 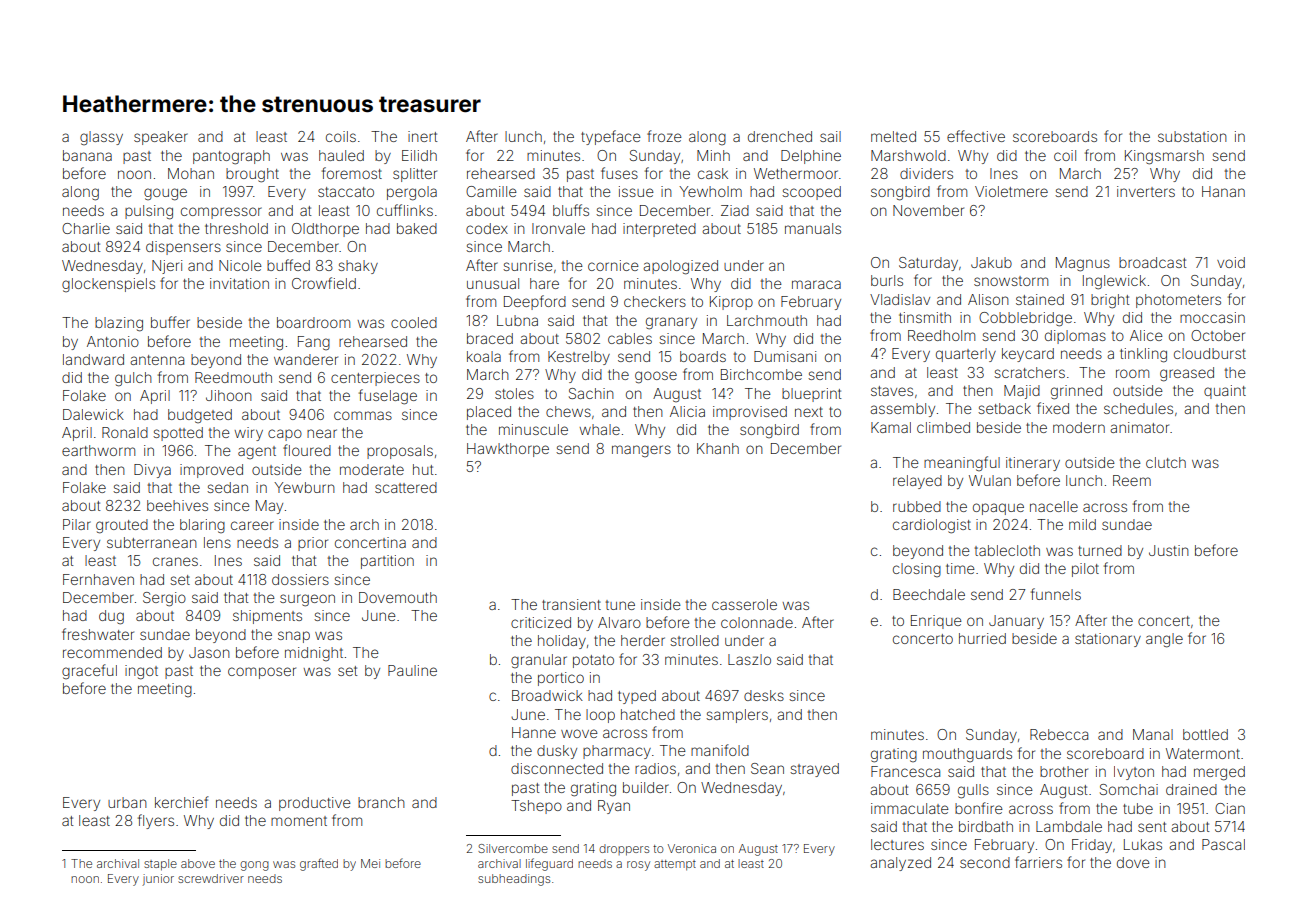 What do you see at coordinates (680, 267) in the document?
I see `apologized` at bounding box center [680, 267].
